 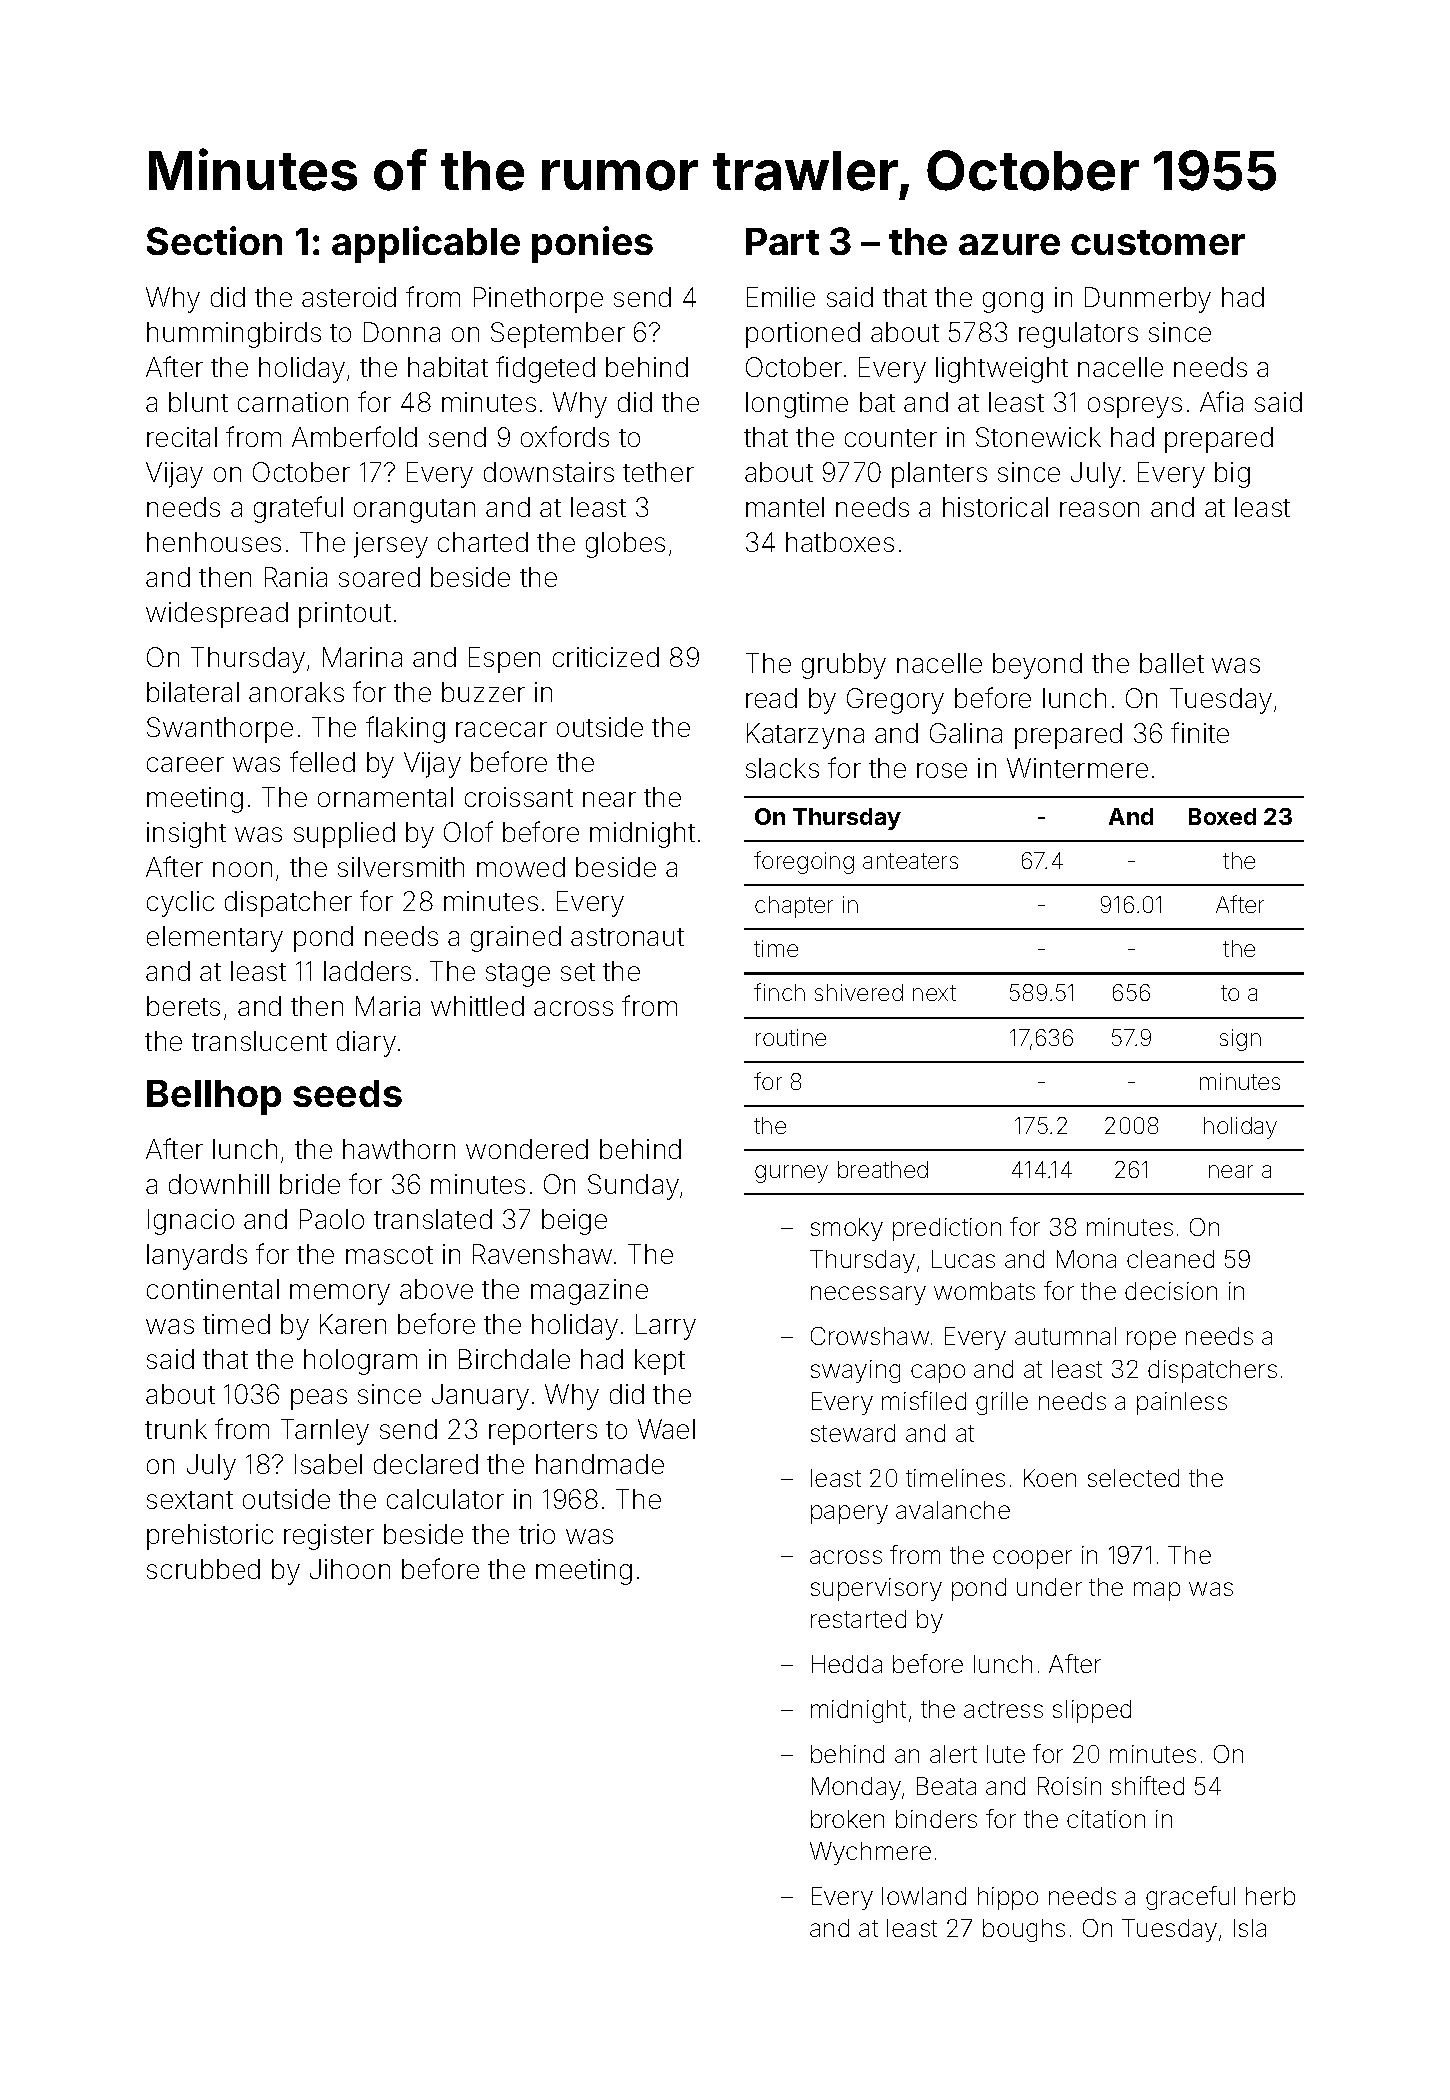 What do you see at coordinates (924, 1896) in the page?
I see `lowland` at bounding box center [924, 1896].
